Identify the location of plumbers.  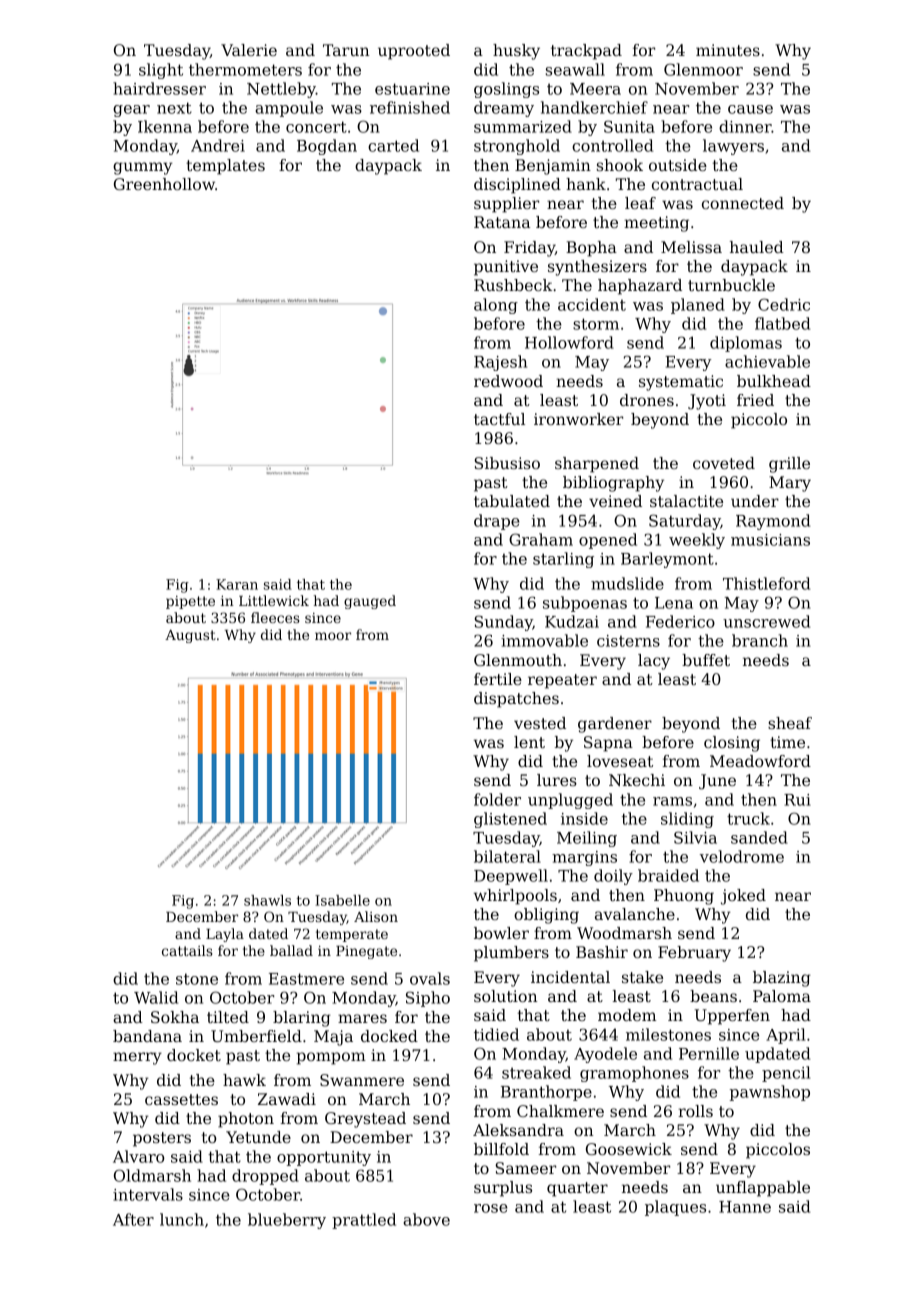
(511, 954).
